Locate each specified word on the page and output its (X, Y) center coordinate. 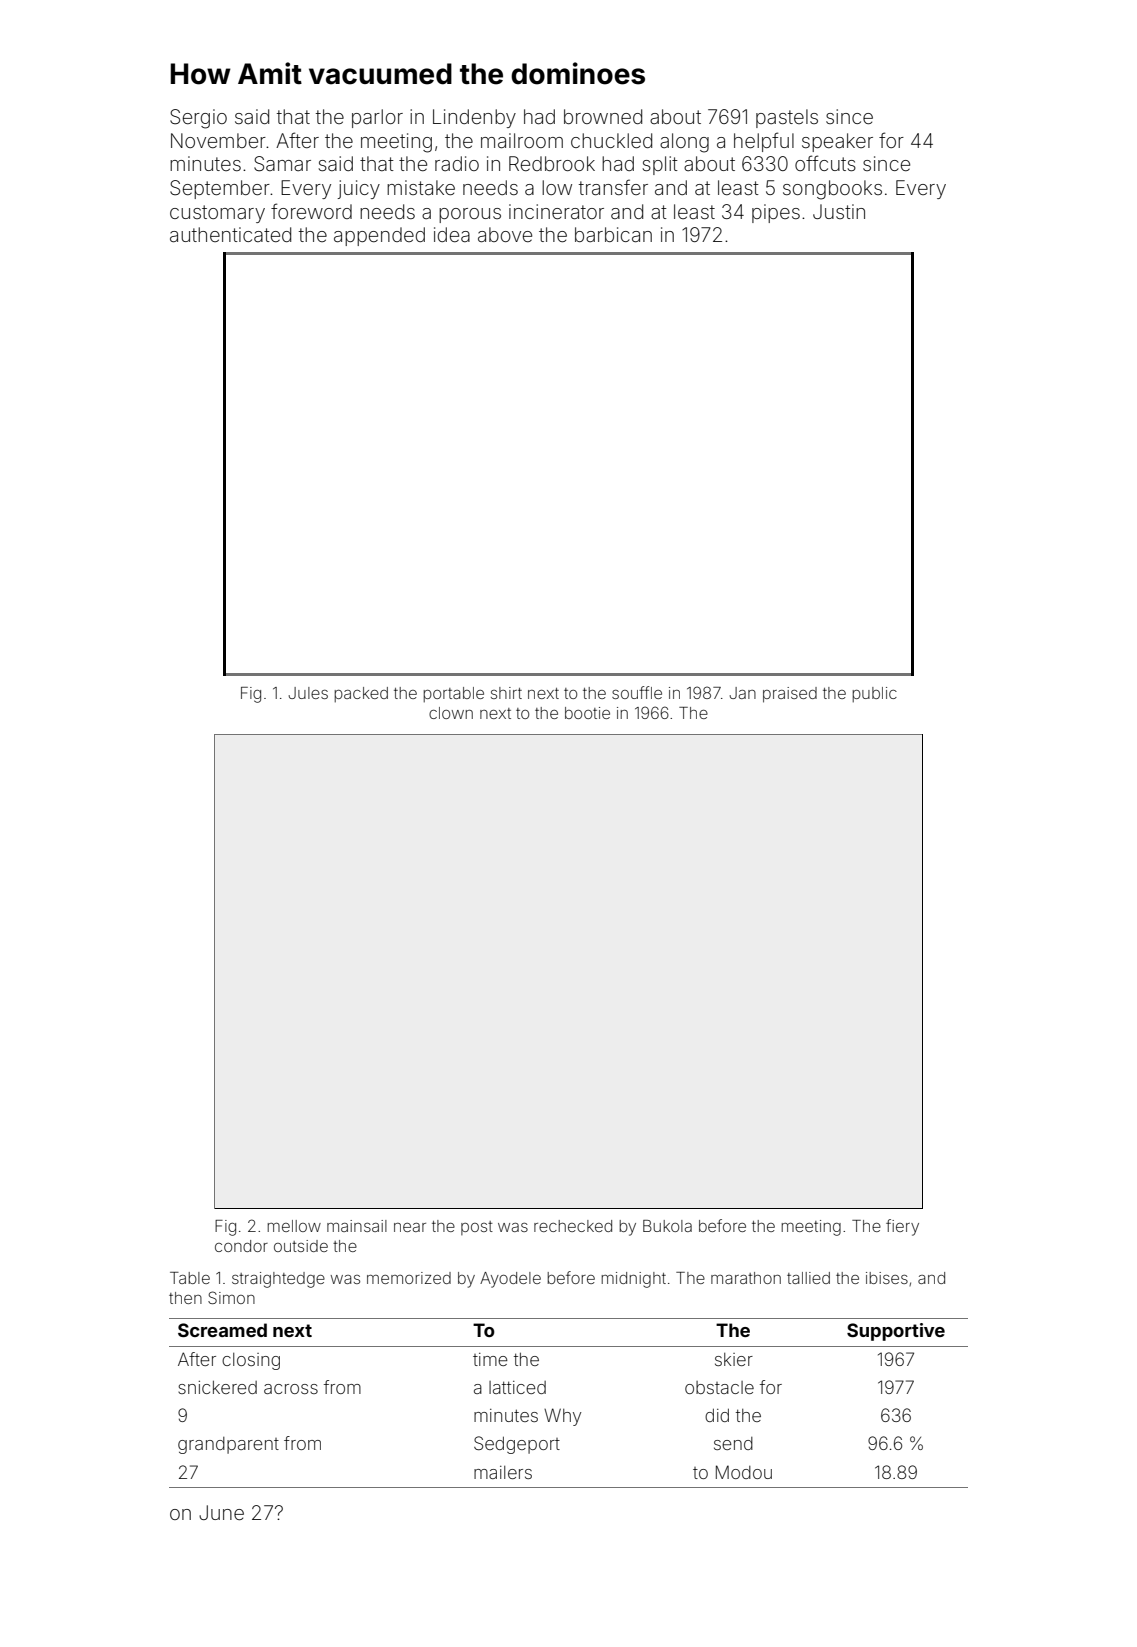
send (733, 1443)
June (221, 1512)
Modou (744, 1472)
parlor (377, 118)
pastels (787, 118)
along (684, 143)
